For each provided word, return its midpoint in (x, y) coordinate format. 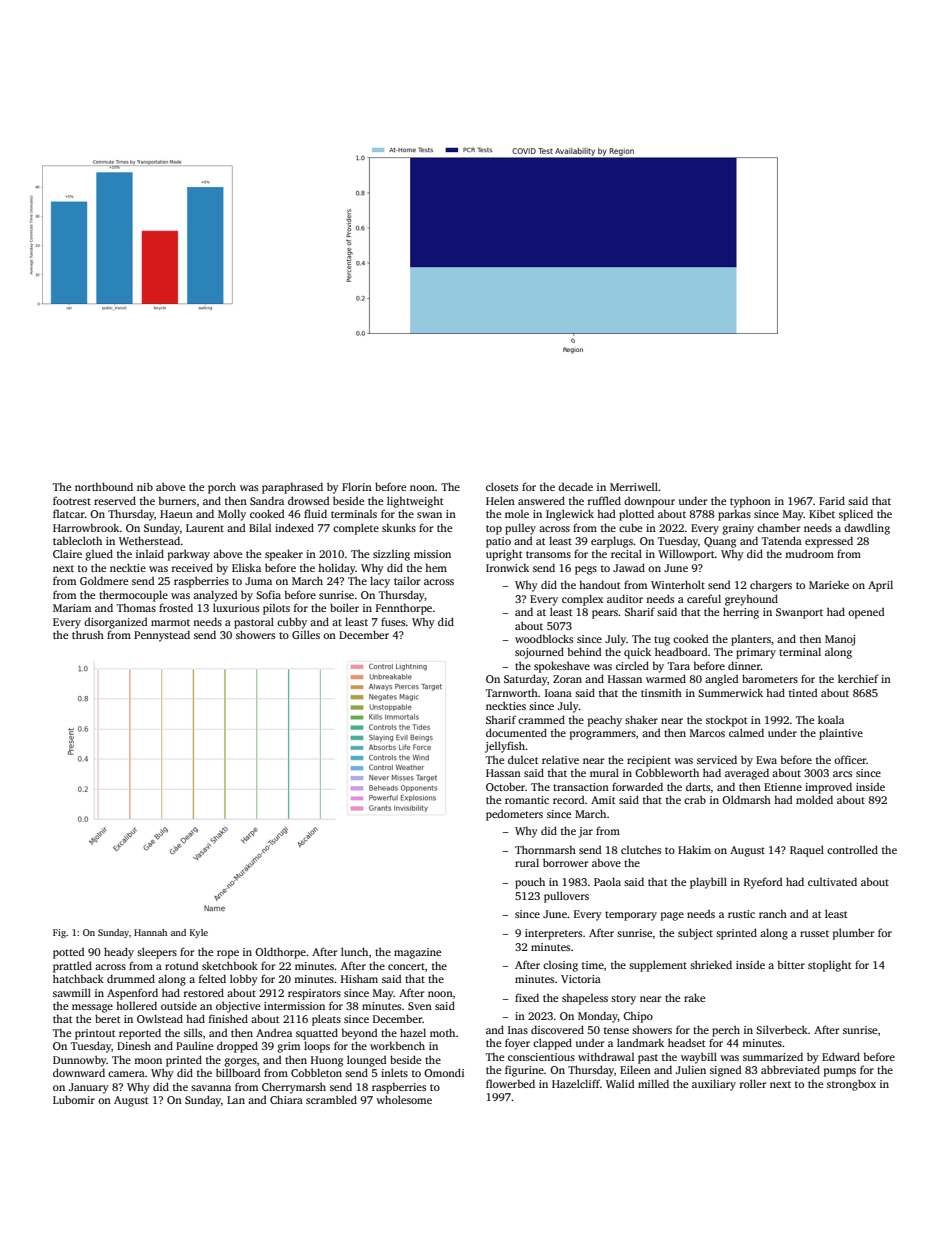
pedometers (514, 815)
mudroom (809, 553)
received (192, 567)
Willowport (686, 555)
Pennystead (162, 636)
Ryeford (763, 883)
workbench (397, 1045)
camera (126, 1074)
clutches (641, 849)
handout (599, 584)
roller (753, 1083)
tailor (407, 580)
